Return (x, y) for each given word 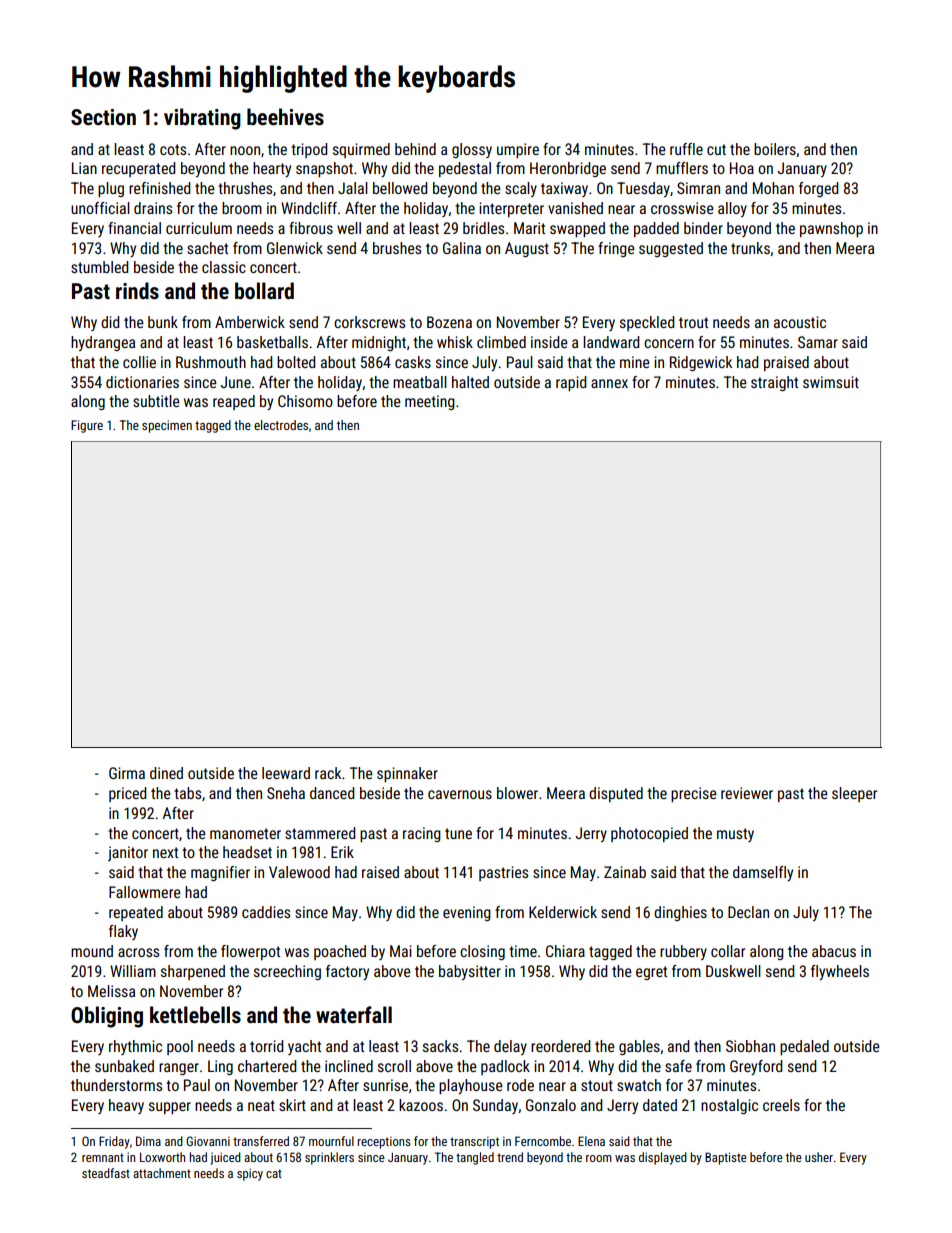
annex (609, 383)
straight (774, 383)
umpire (518, 150)
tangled (475, 1158)
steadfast (106, 1173)
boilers (775, 149)
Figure (87, 426)
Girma (127, 773)
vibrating (202, 119)
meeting (430, 402)
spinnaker (407, 774)
